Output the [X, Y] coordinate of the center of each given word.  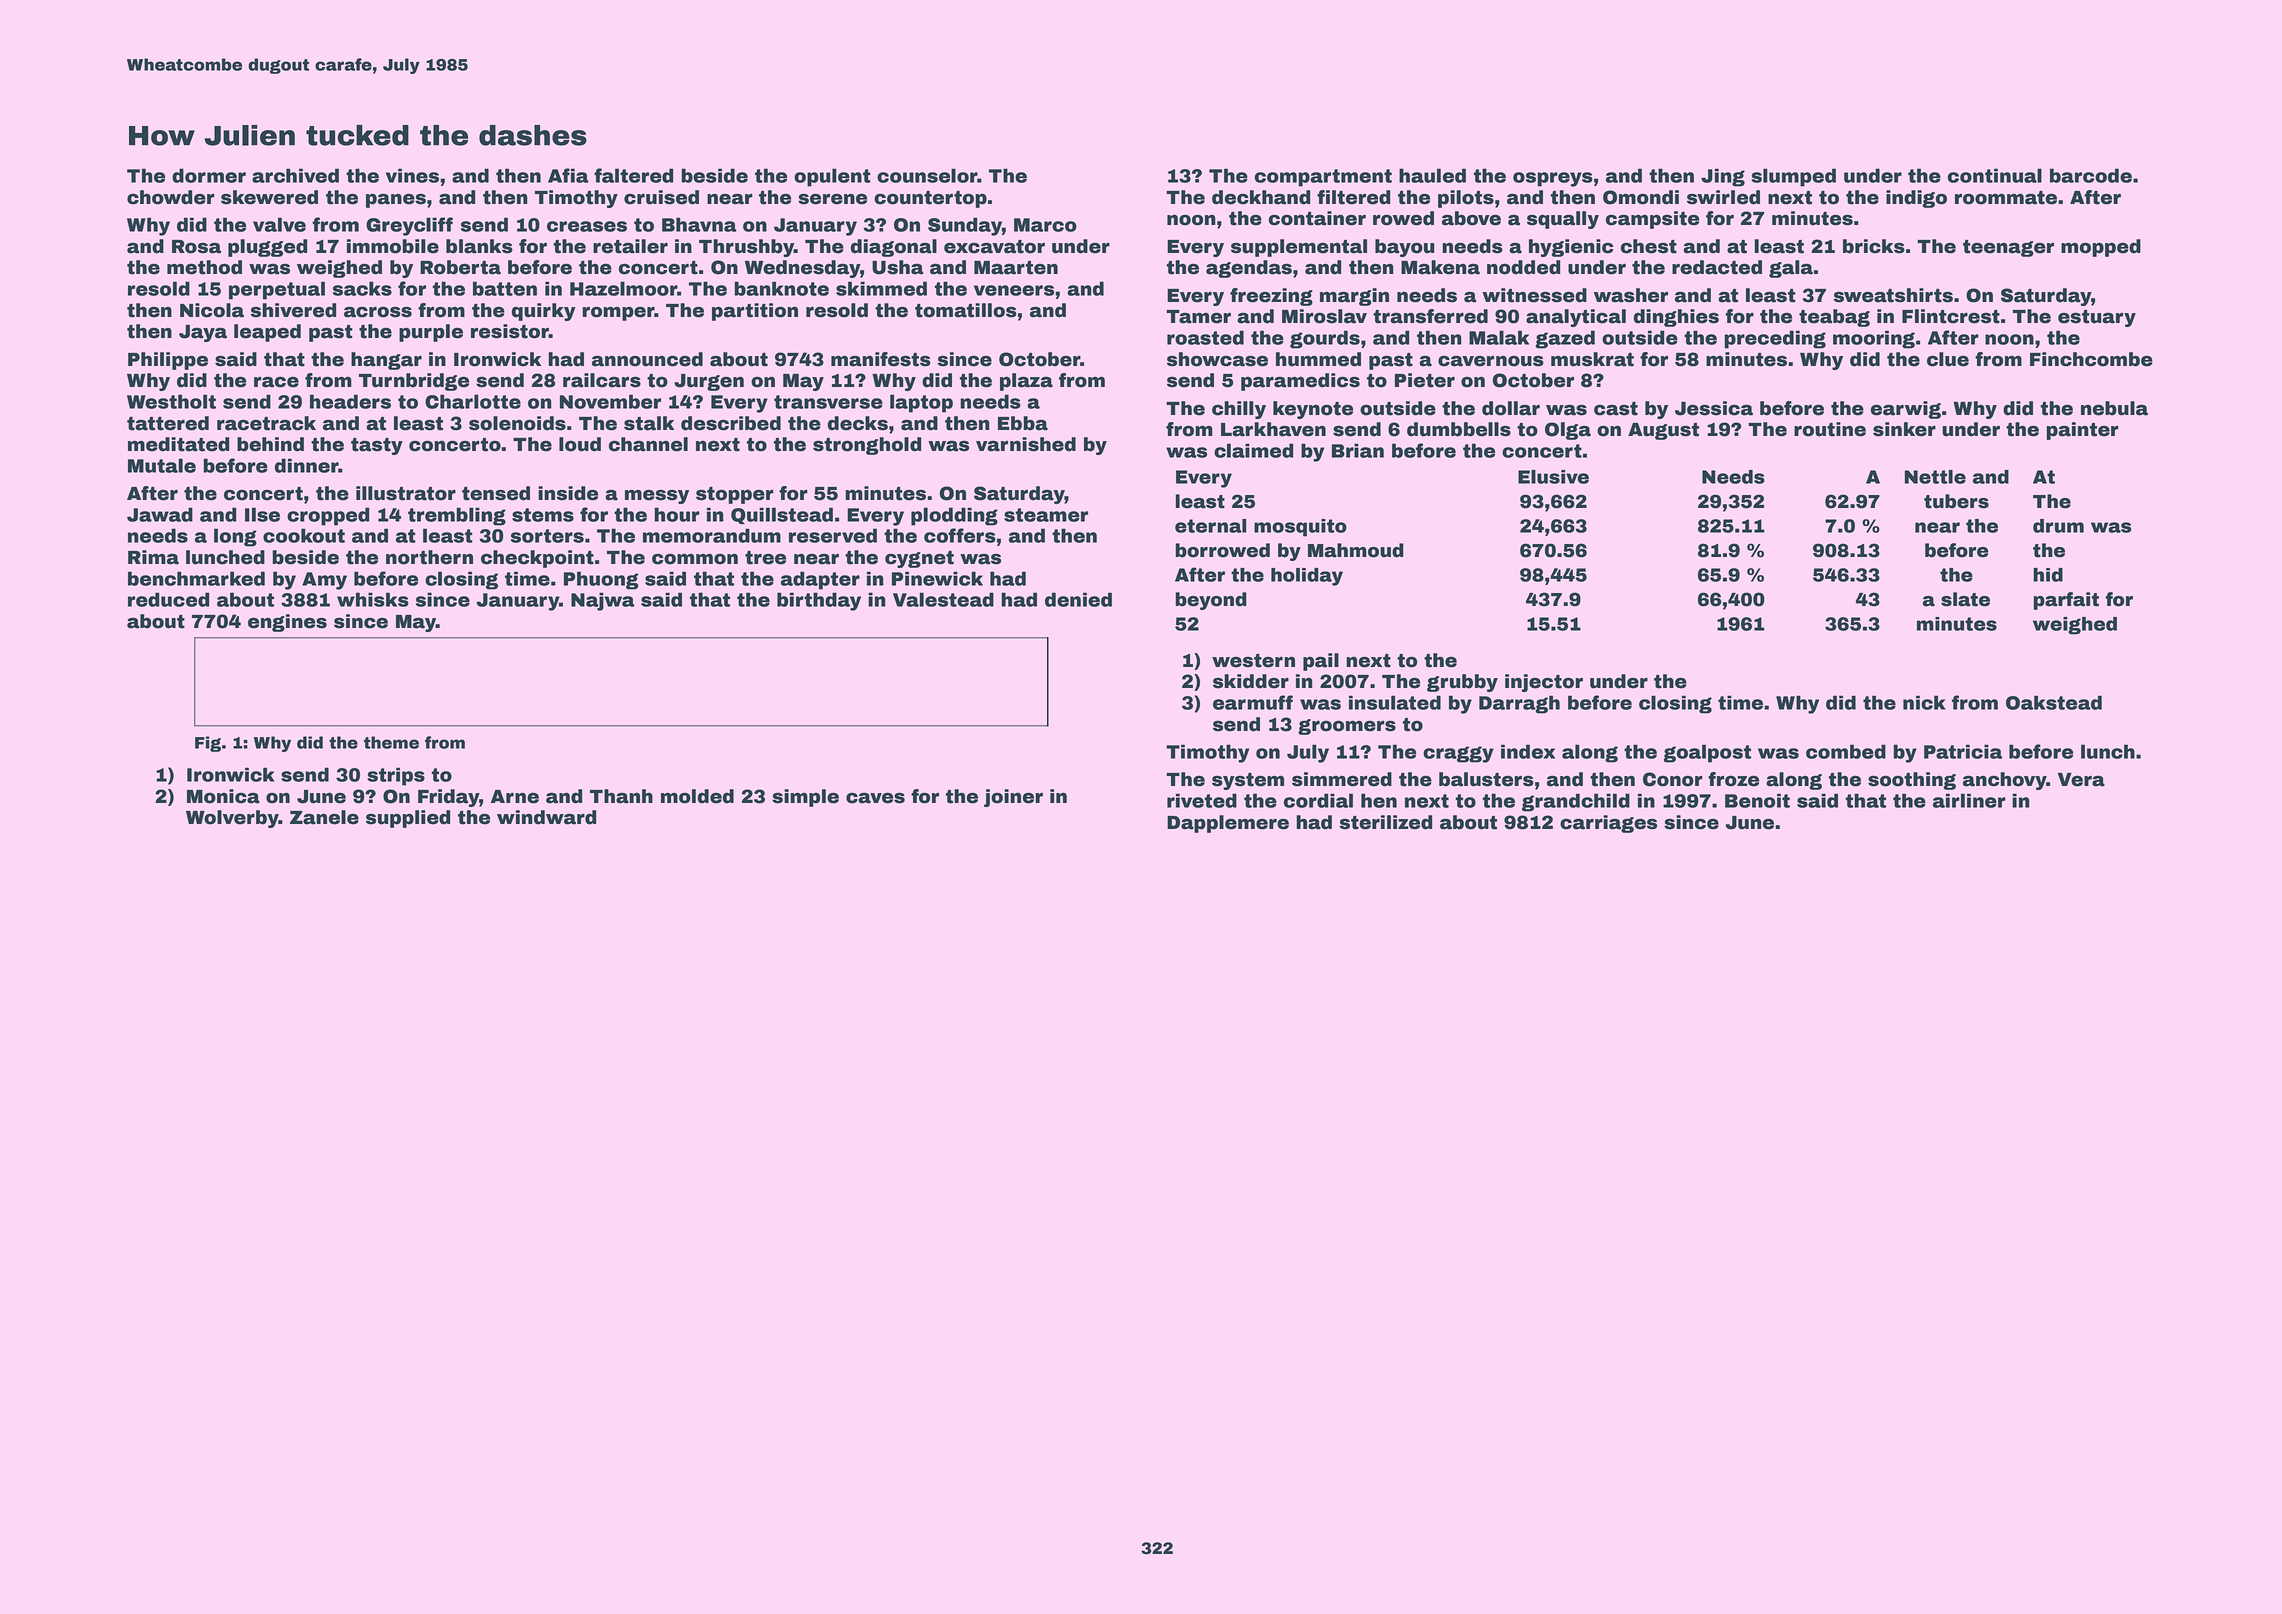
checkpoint [537, 559]
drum [2058, 526]
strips [396, 776]
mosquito [1300, 528]
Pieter [1425, 380]
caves [875, 798]
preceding [1775, 339]
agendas [1249, 269]
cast [1616, 409]
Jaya [203, 333]
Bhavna [699, 224]
